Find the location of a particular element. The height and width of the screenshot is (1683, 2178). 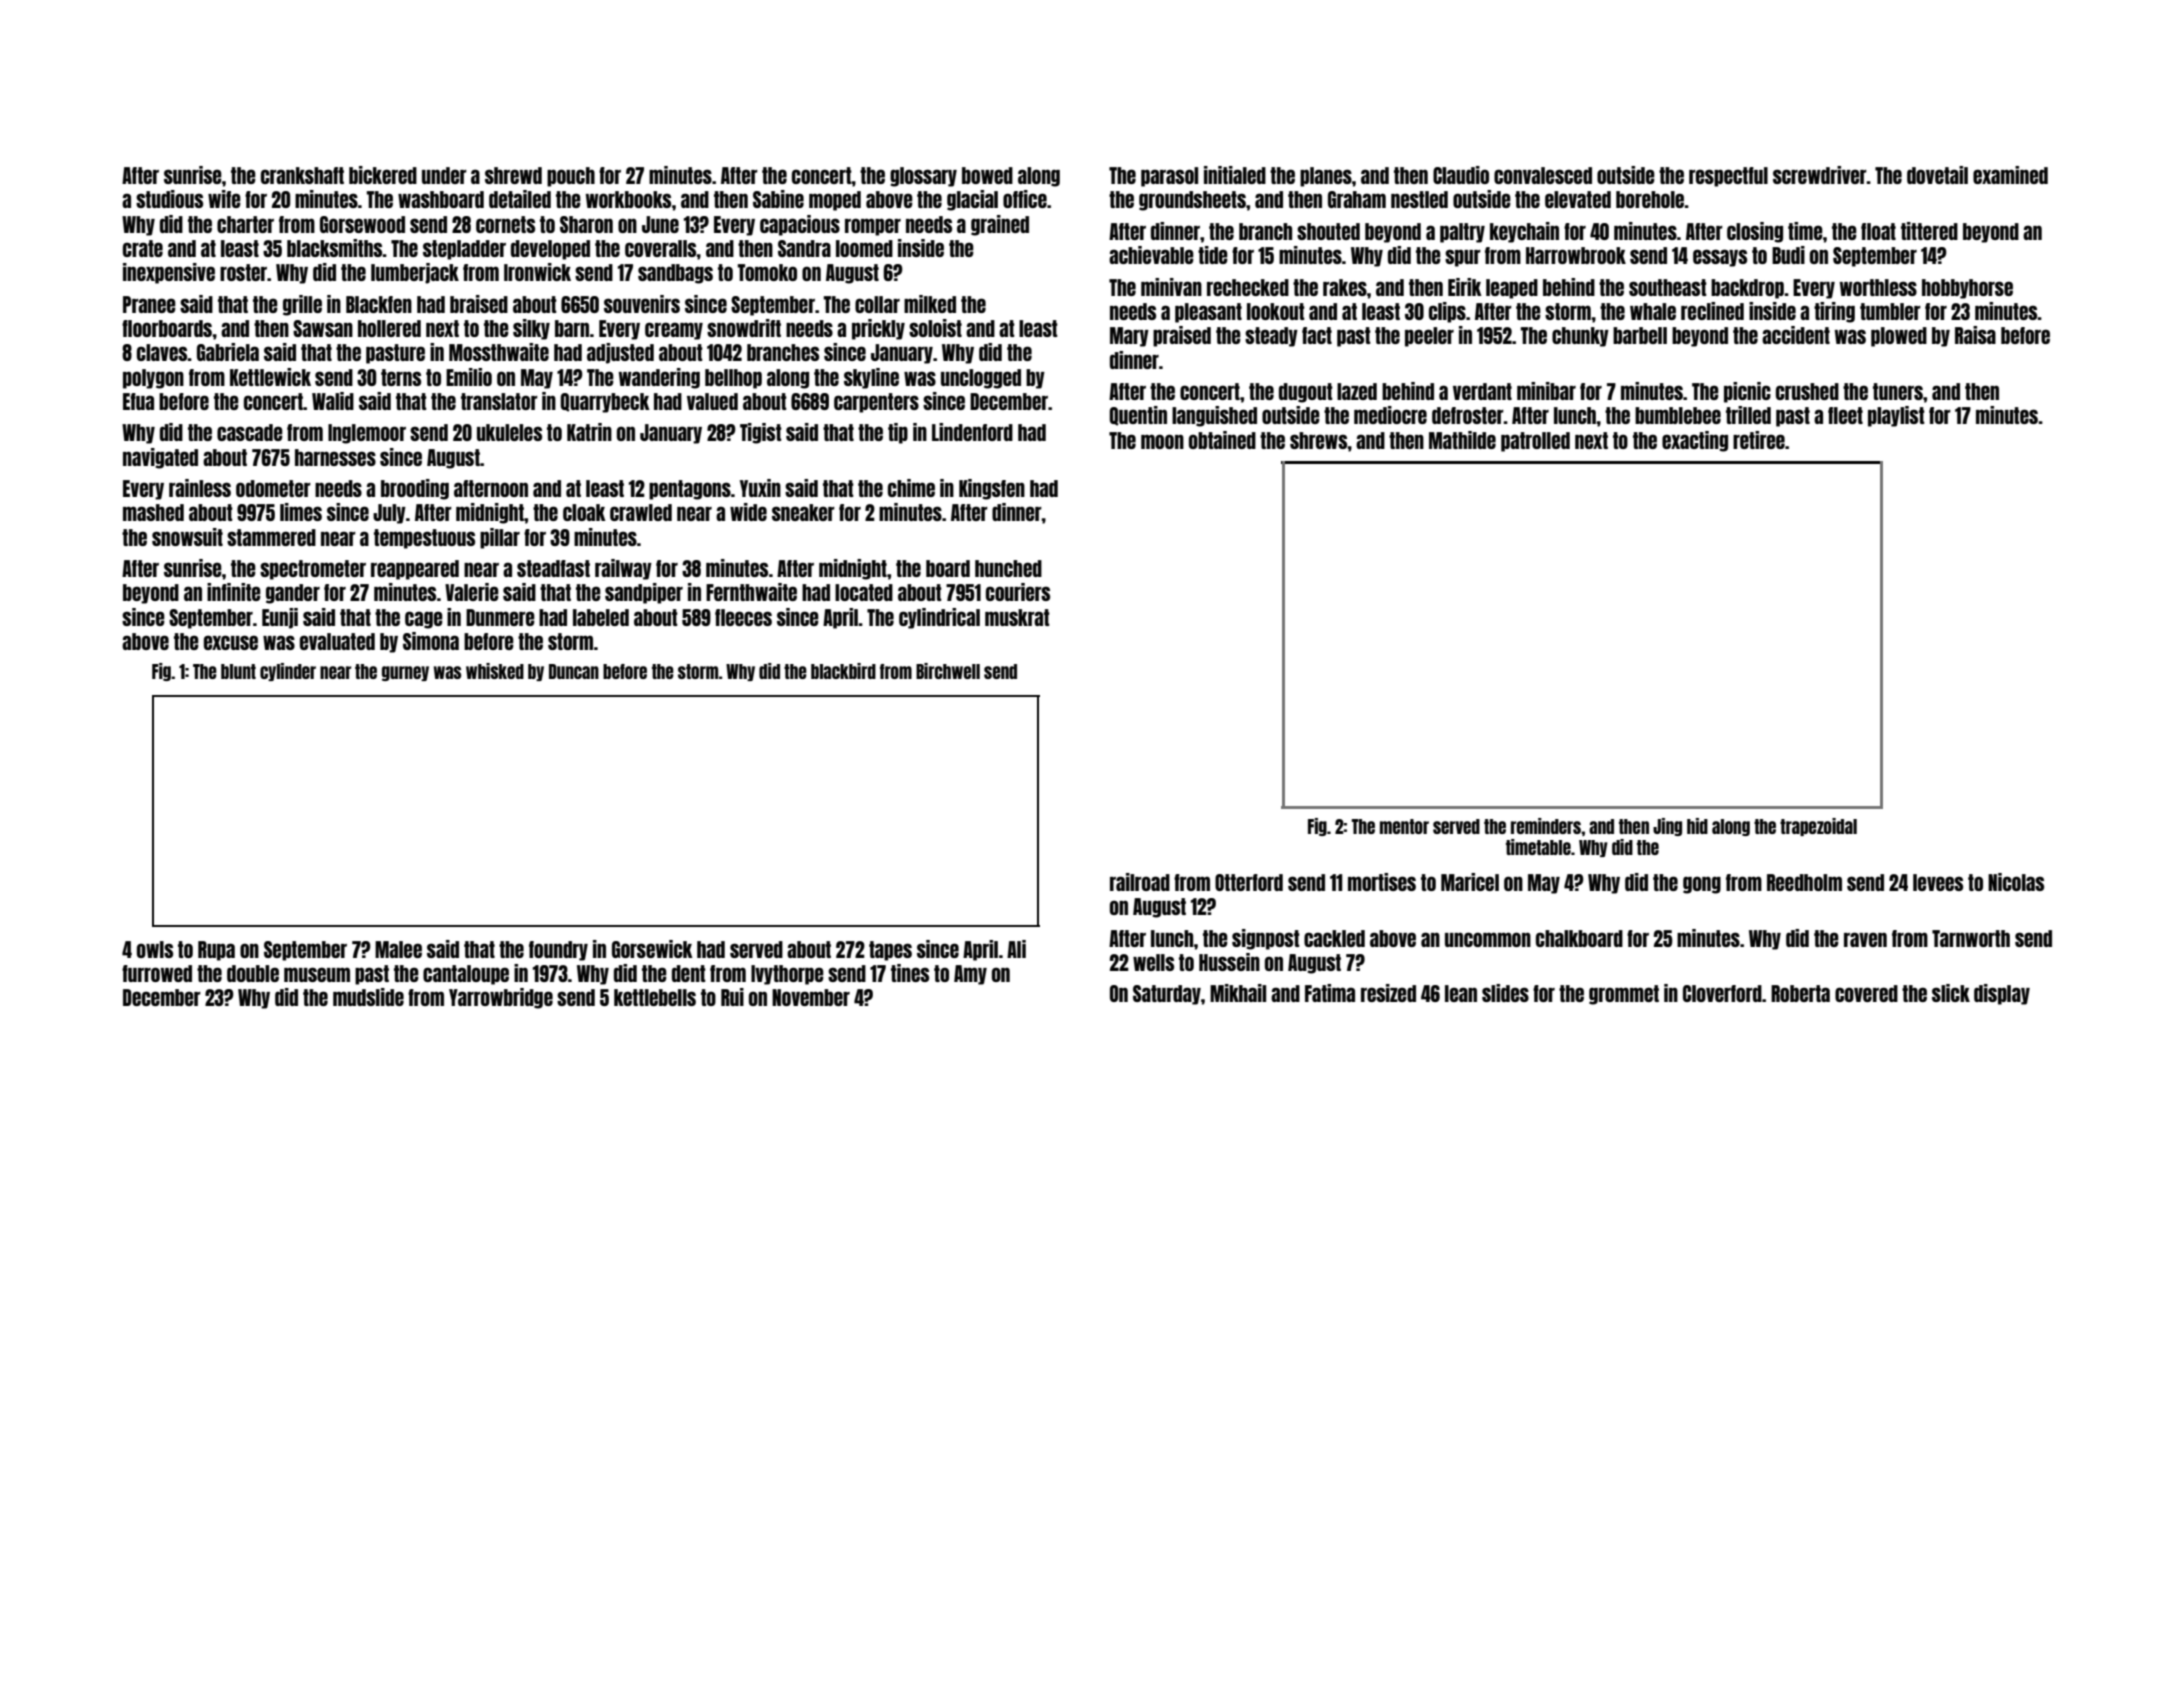

shrews is located at coordinates (1319, 440).
